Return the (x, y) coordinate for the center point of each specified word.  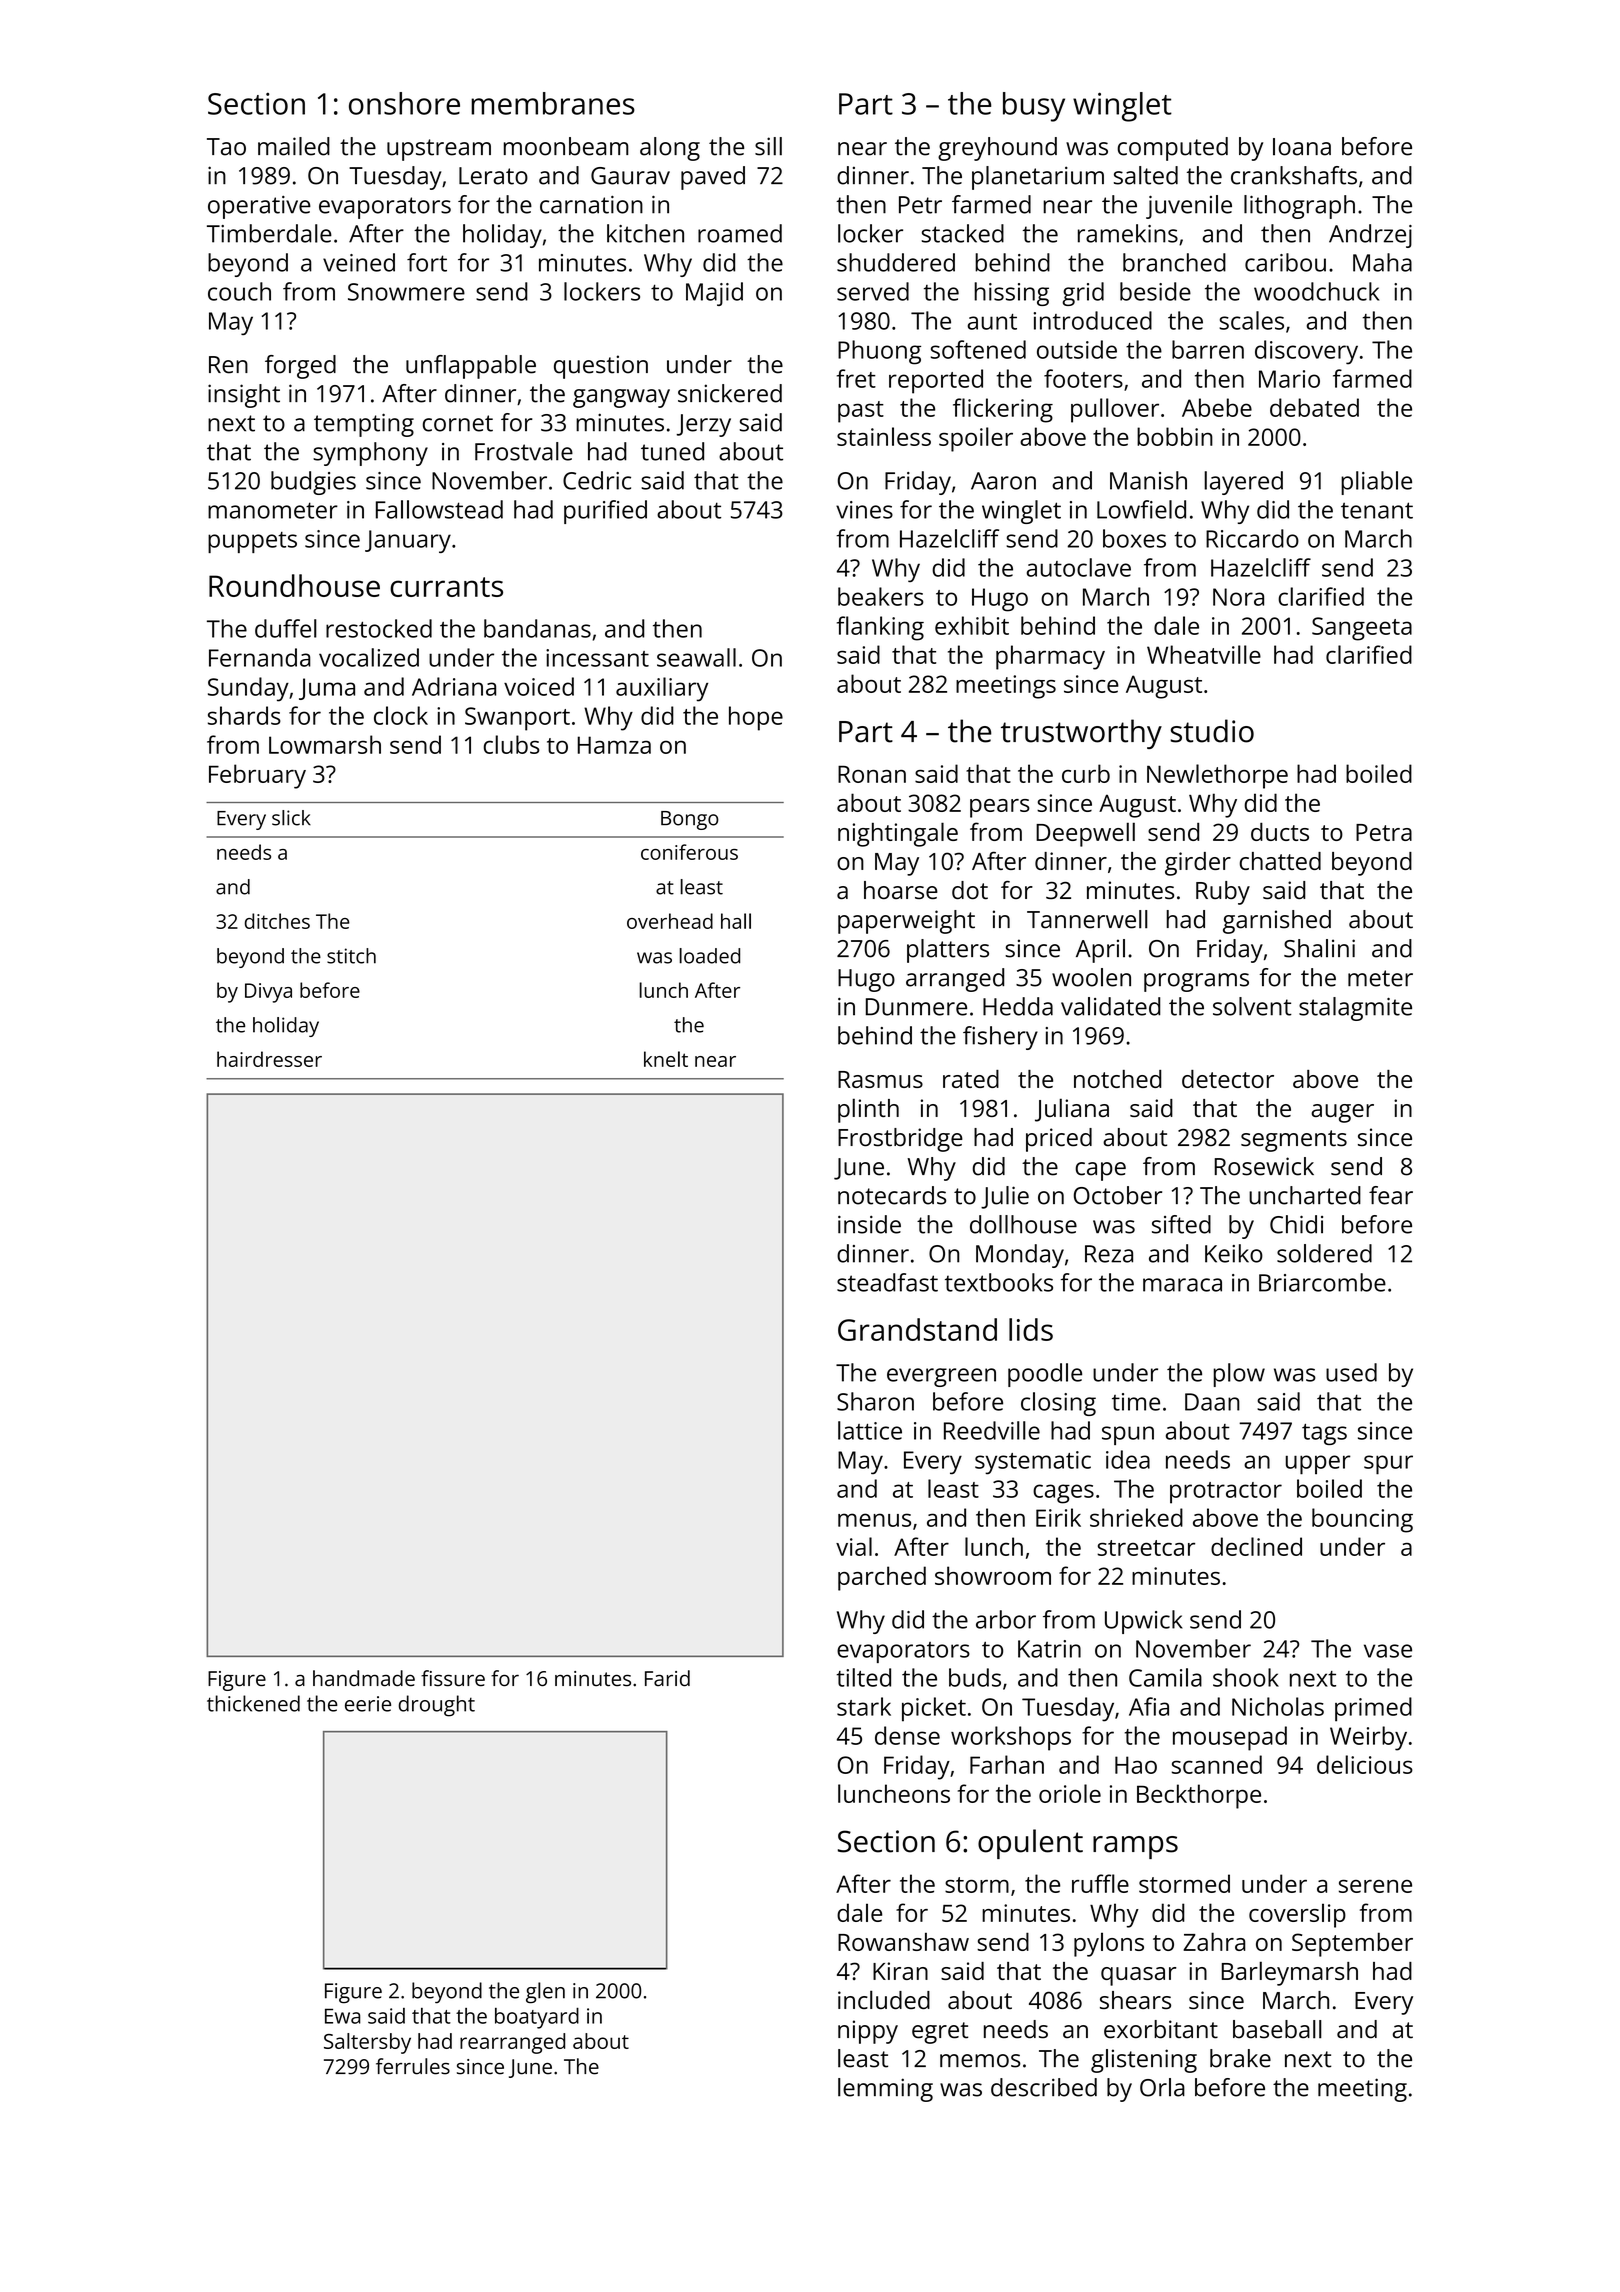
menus (874, 1520)
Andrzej (1370, 236)
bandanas (537, 628)
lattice (870, 1430)
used (1351, 1372)
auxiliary (662, 689)
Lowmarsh (325, 744)
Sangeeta (1362, 629)
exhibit (972, 625)
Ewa (343, 2016)
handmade (364, 1678)
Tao (226, 147)
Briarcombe (1322, 1282)
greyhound (997, 149)
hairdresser (269, 1059)
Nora (1238, 597)
